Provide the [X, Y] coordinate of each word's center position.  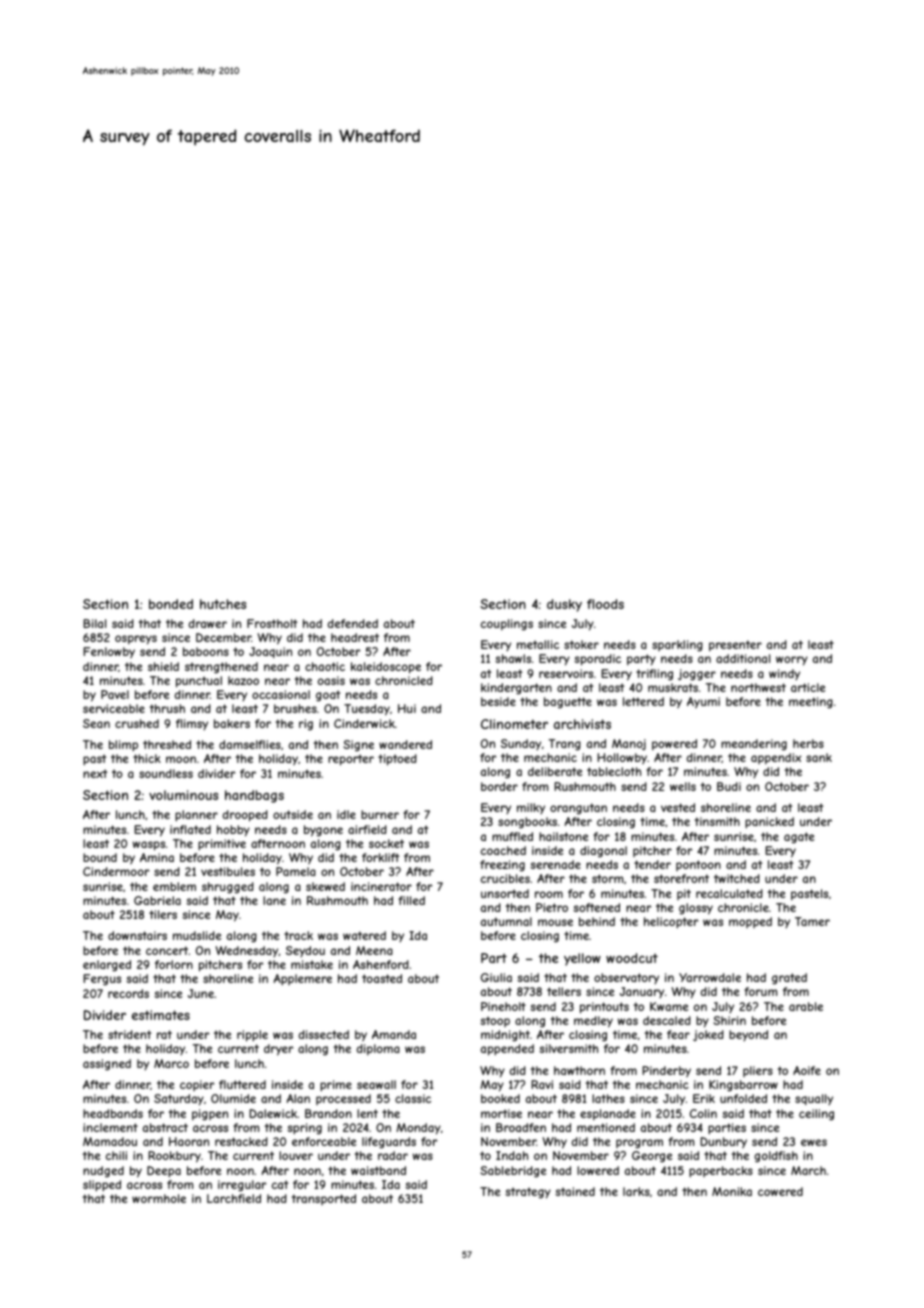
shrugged [228, 888]
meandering [754, 745]
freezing [502, 866]
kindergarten [516, 689]
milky [531, 808]
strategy [528, 1193]
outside [293, 814]
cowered [780, 1191]
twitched [737, 878]
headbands [113, 1113]
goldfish [776, 1156]
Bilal [94, 623]
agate [799, 838]
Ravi [542, 1084]
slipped [102, 1186]
